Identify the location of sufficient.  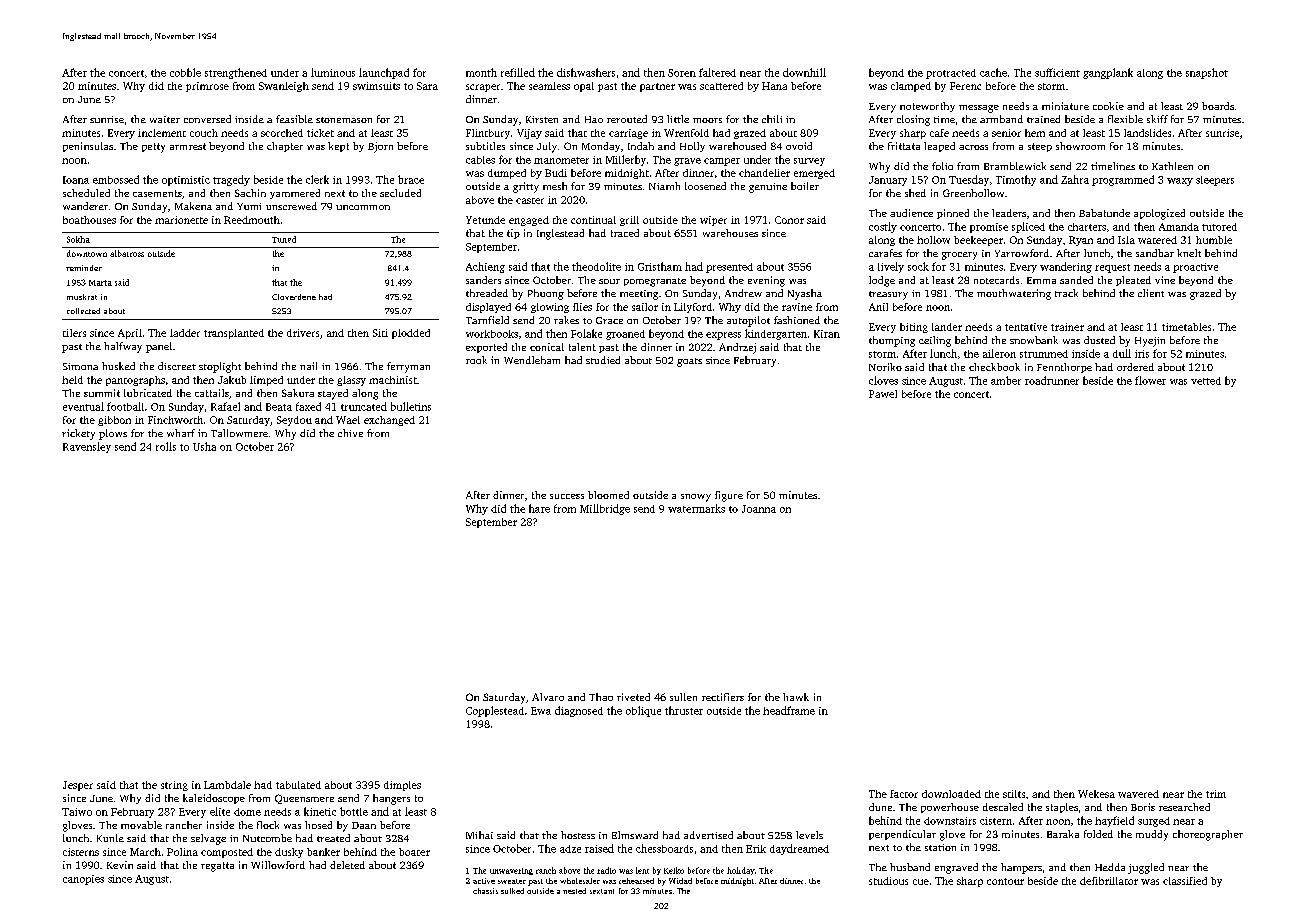
(1057, 72).
